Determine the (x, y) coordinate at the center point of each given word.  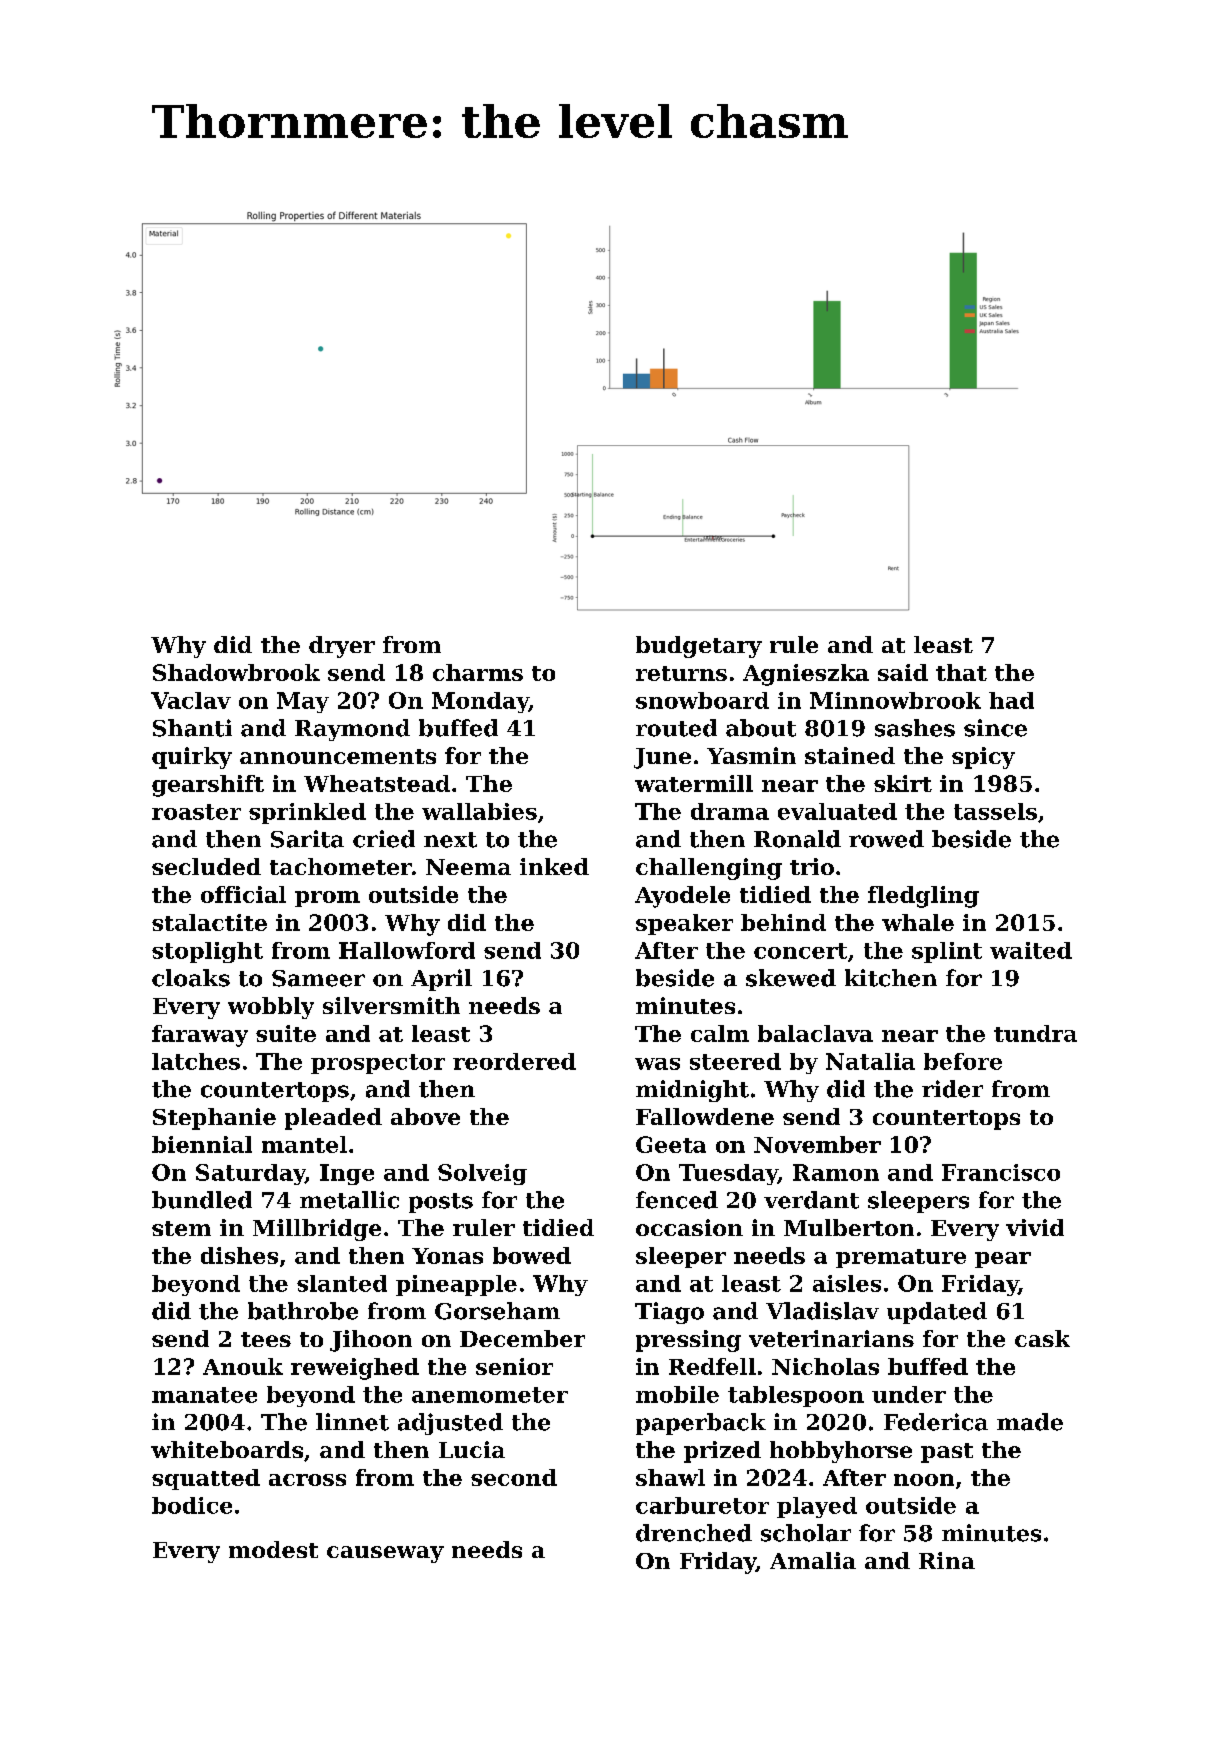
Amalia (813, 1560)
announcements (338, 756)
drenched (694, 1533)
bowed (532, 1255)
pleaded (333, 1119)
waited (1031, 950)
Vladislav (822, 1311)
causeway (385, 1554)
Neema (468, 867)
